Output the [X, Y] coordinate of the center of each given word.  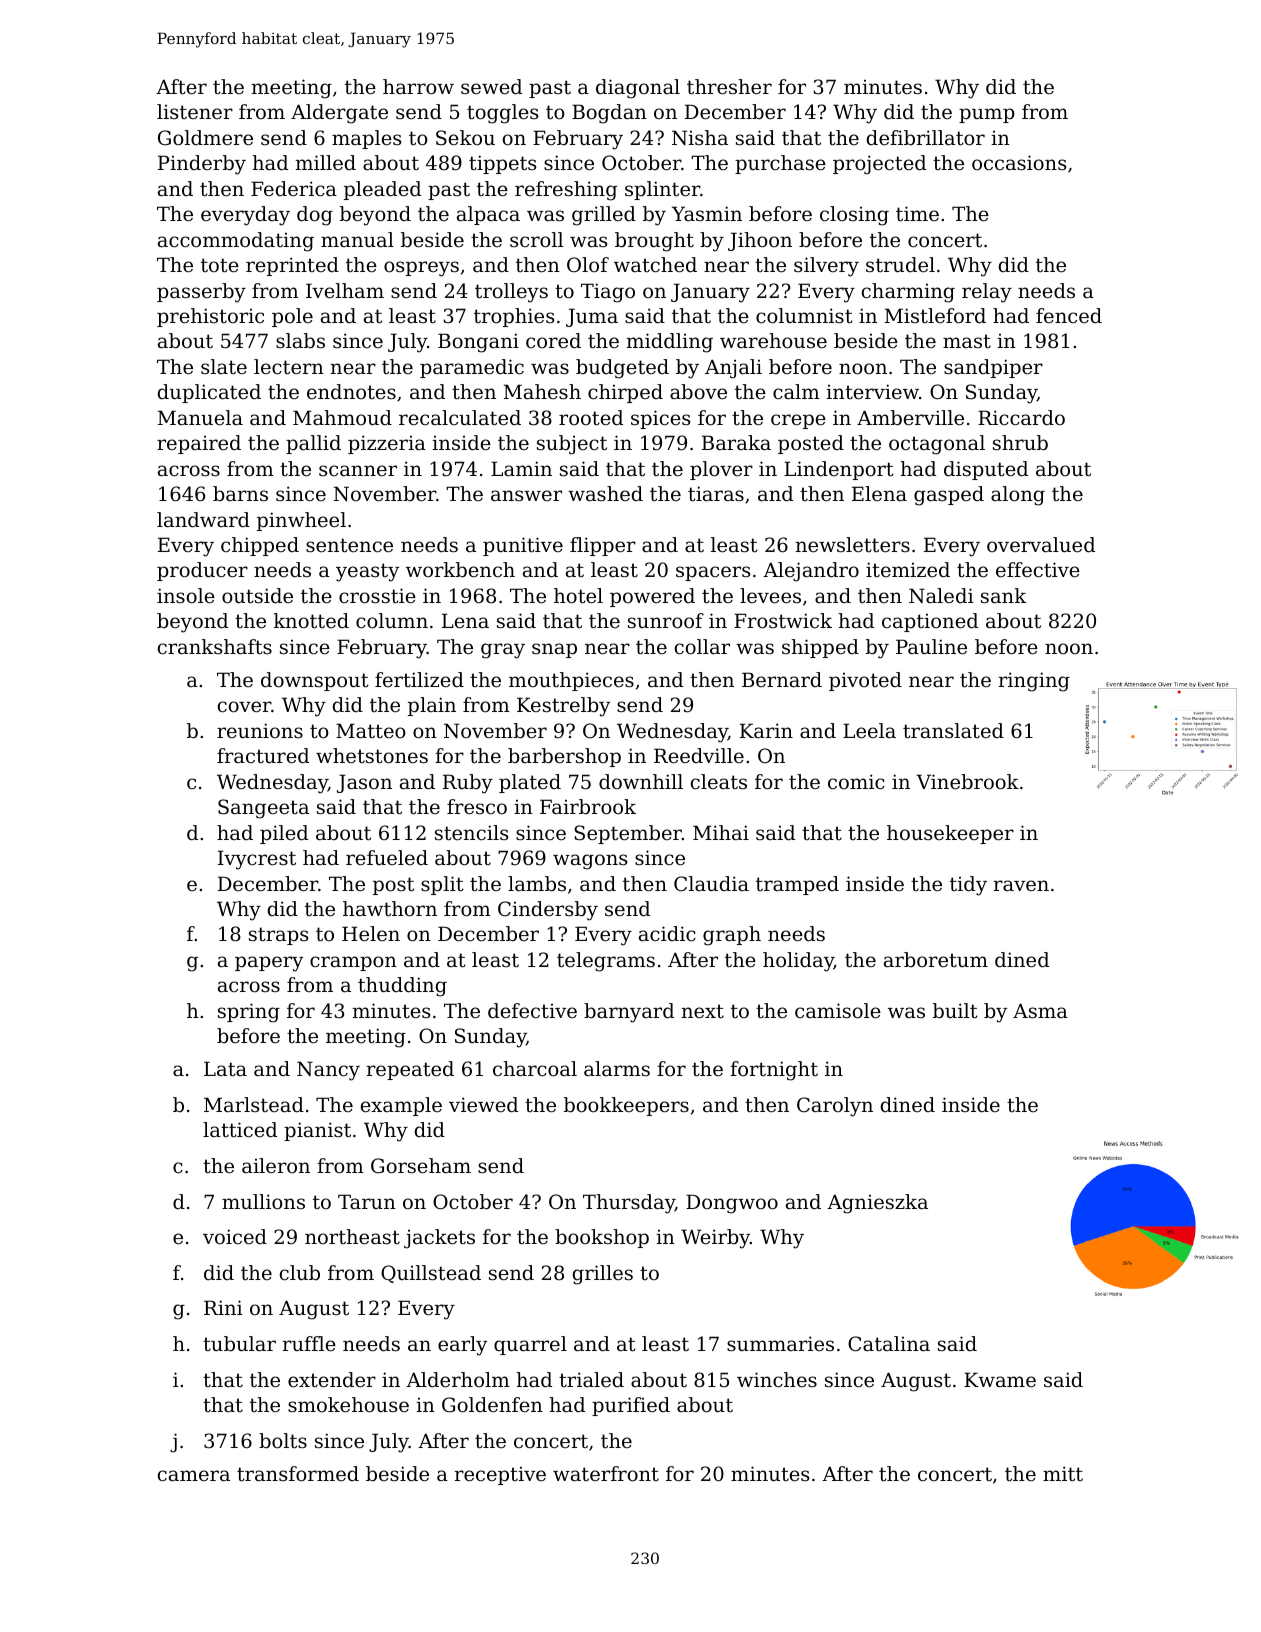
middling [669, 343]
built [955, 1011]
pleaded [382, 190]
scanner [358, 470]
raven [1021, 886]
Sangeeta [263, 809]
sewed [491, 87]
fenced [1069, 315]
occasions [1019, 163]
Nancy [328, 1071]
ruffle [309, 1344]
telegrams [606, 962]
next [702, 1011]
